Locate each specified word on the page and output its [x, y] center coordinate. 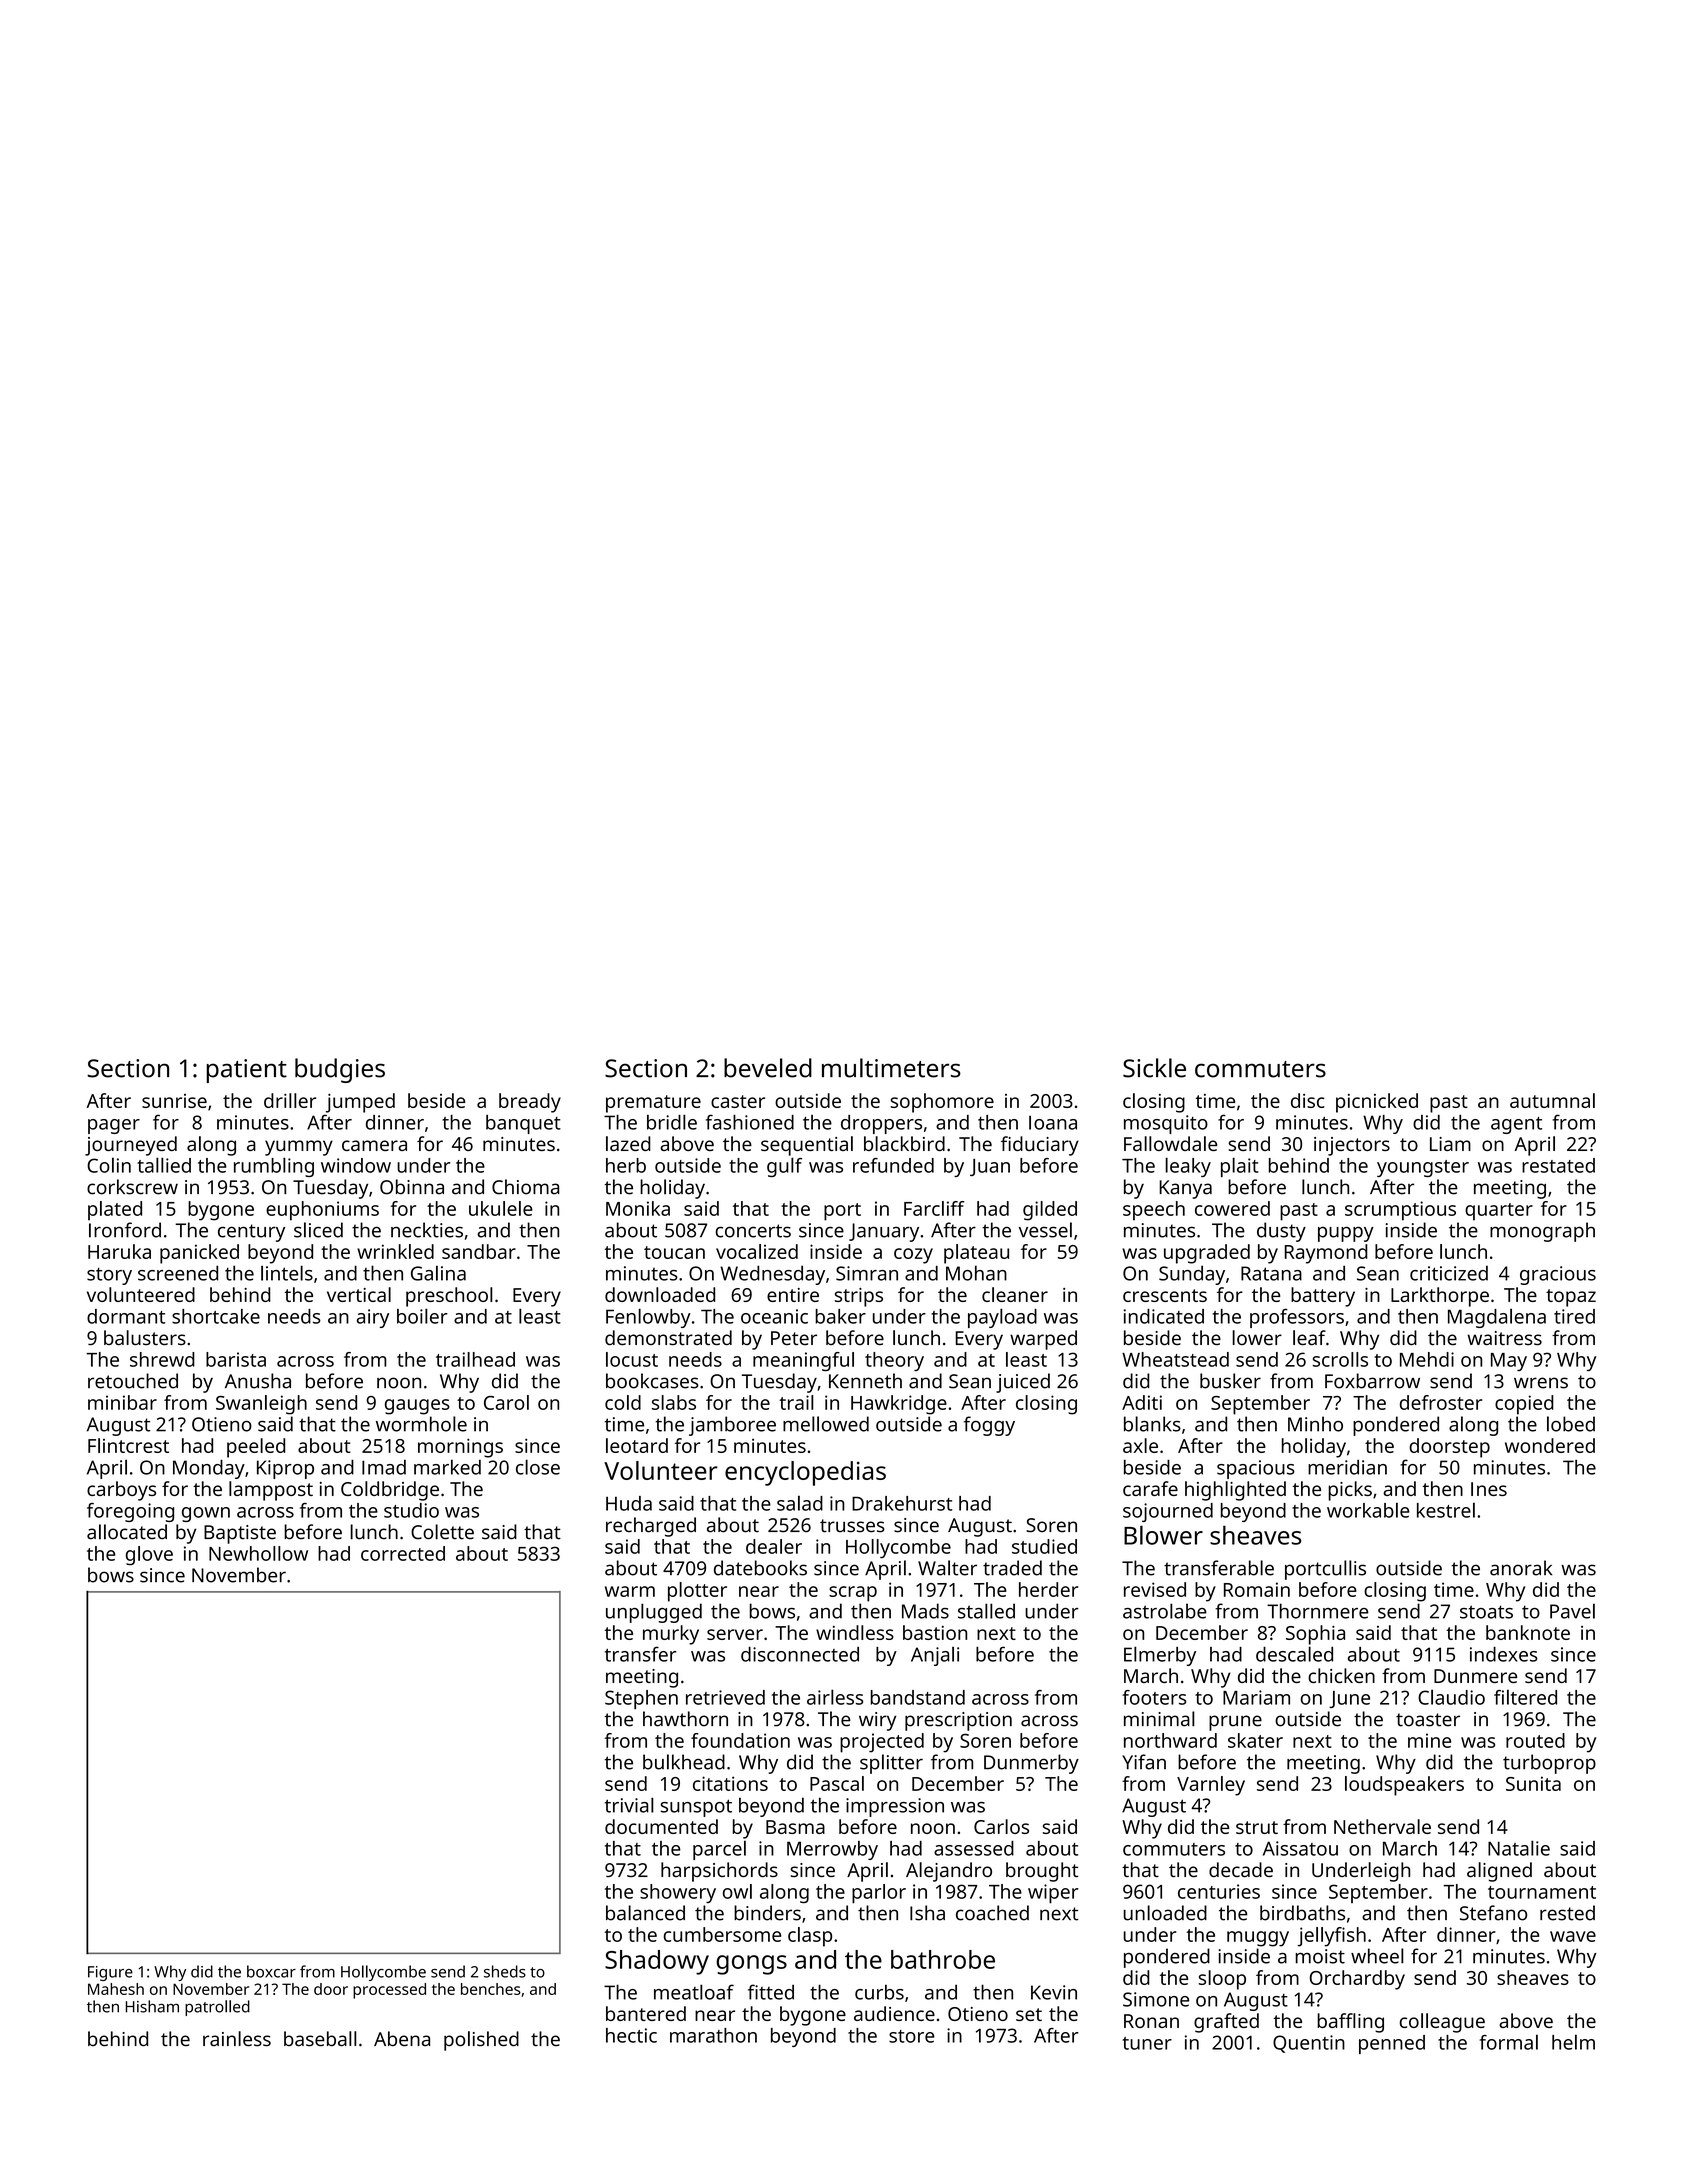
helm [1573, 2042]
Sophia [1315, 1635]
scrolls [1340, 1359]
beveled [768, 1068]
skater [1255, 1740]
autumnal [1552, 1100]
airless [835, 1697]
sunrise [174, 1101]
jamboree [732, 1426]
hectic [631, 2035]
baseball [320, 2039]
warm [630, 1591]
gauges [417, 1407]
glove [149, 1556]
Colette [442, 1532]
